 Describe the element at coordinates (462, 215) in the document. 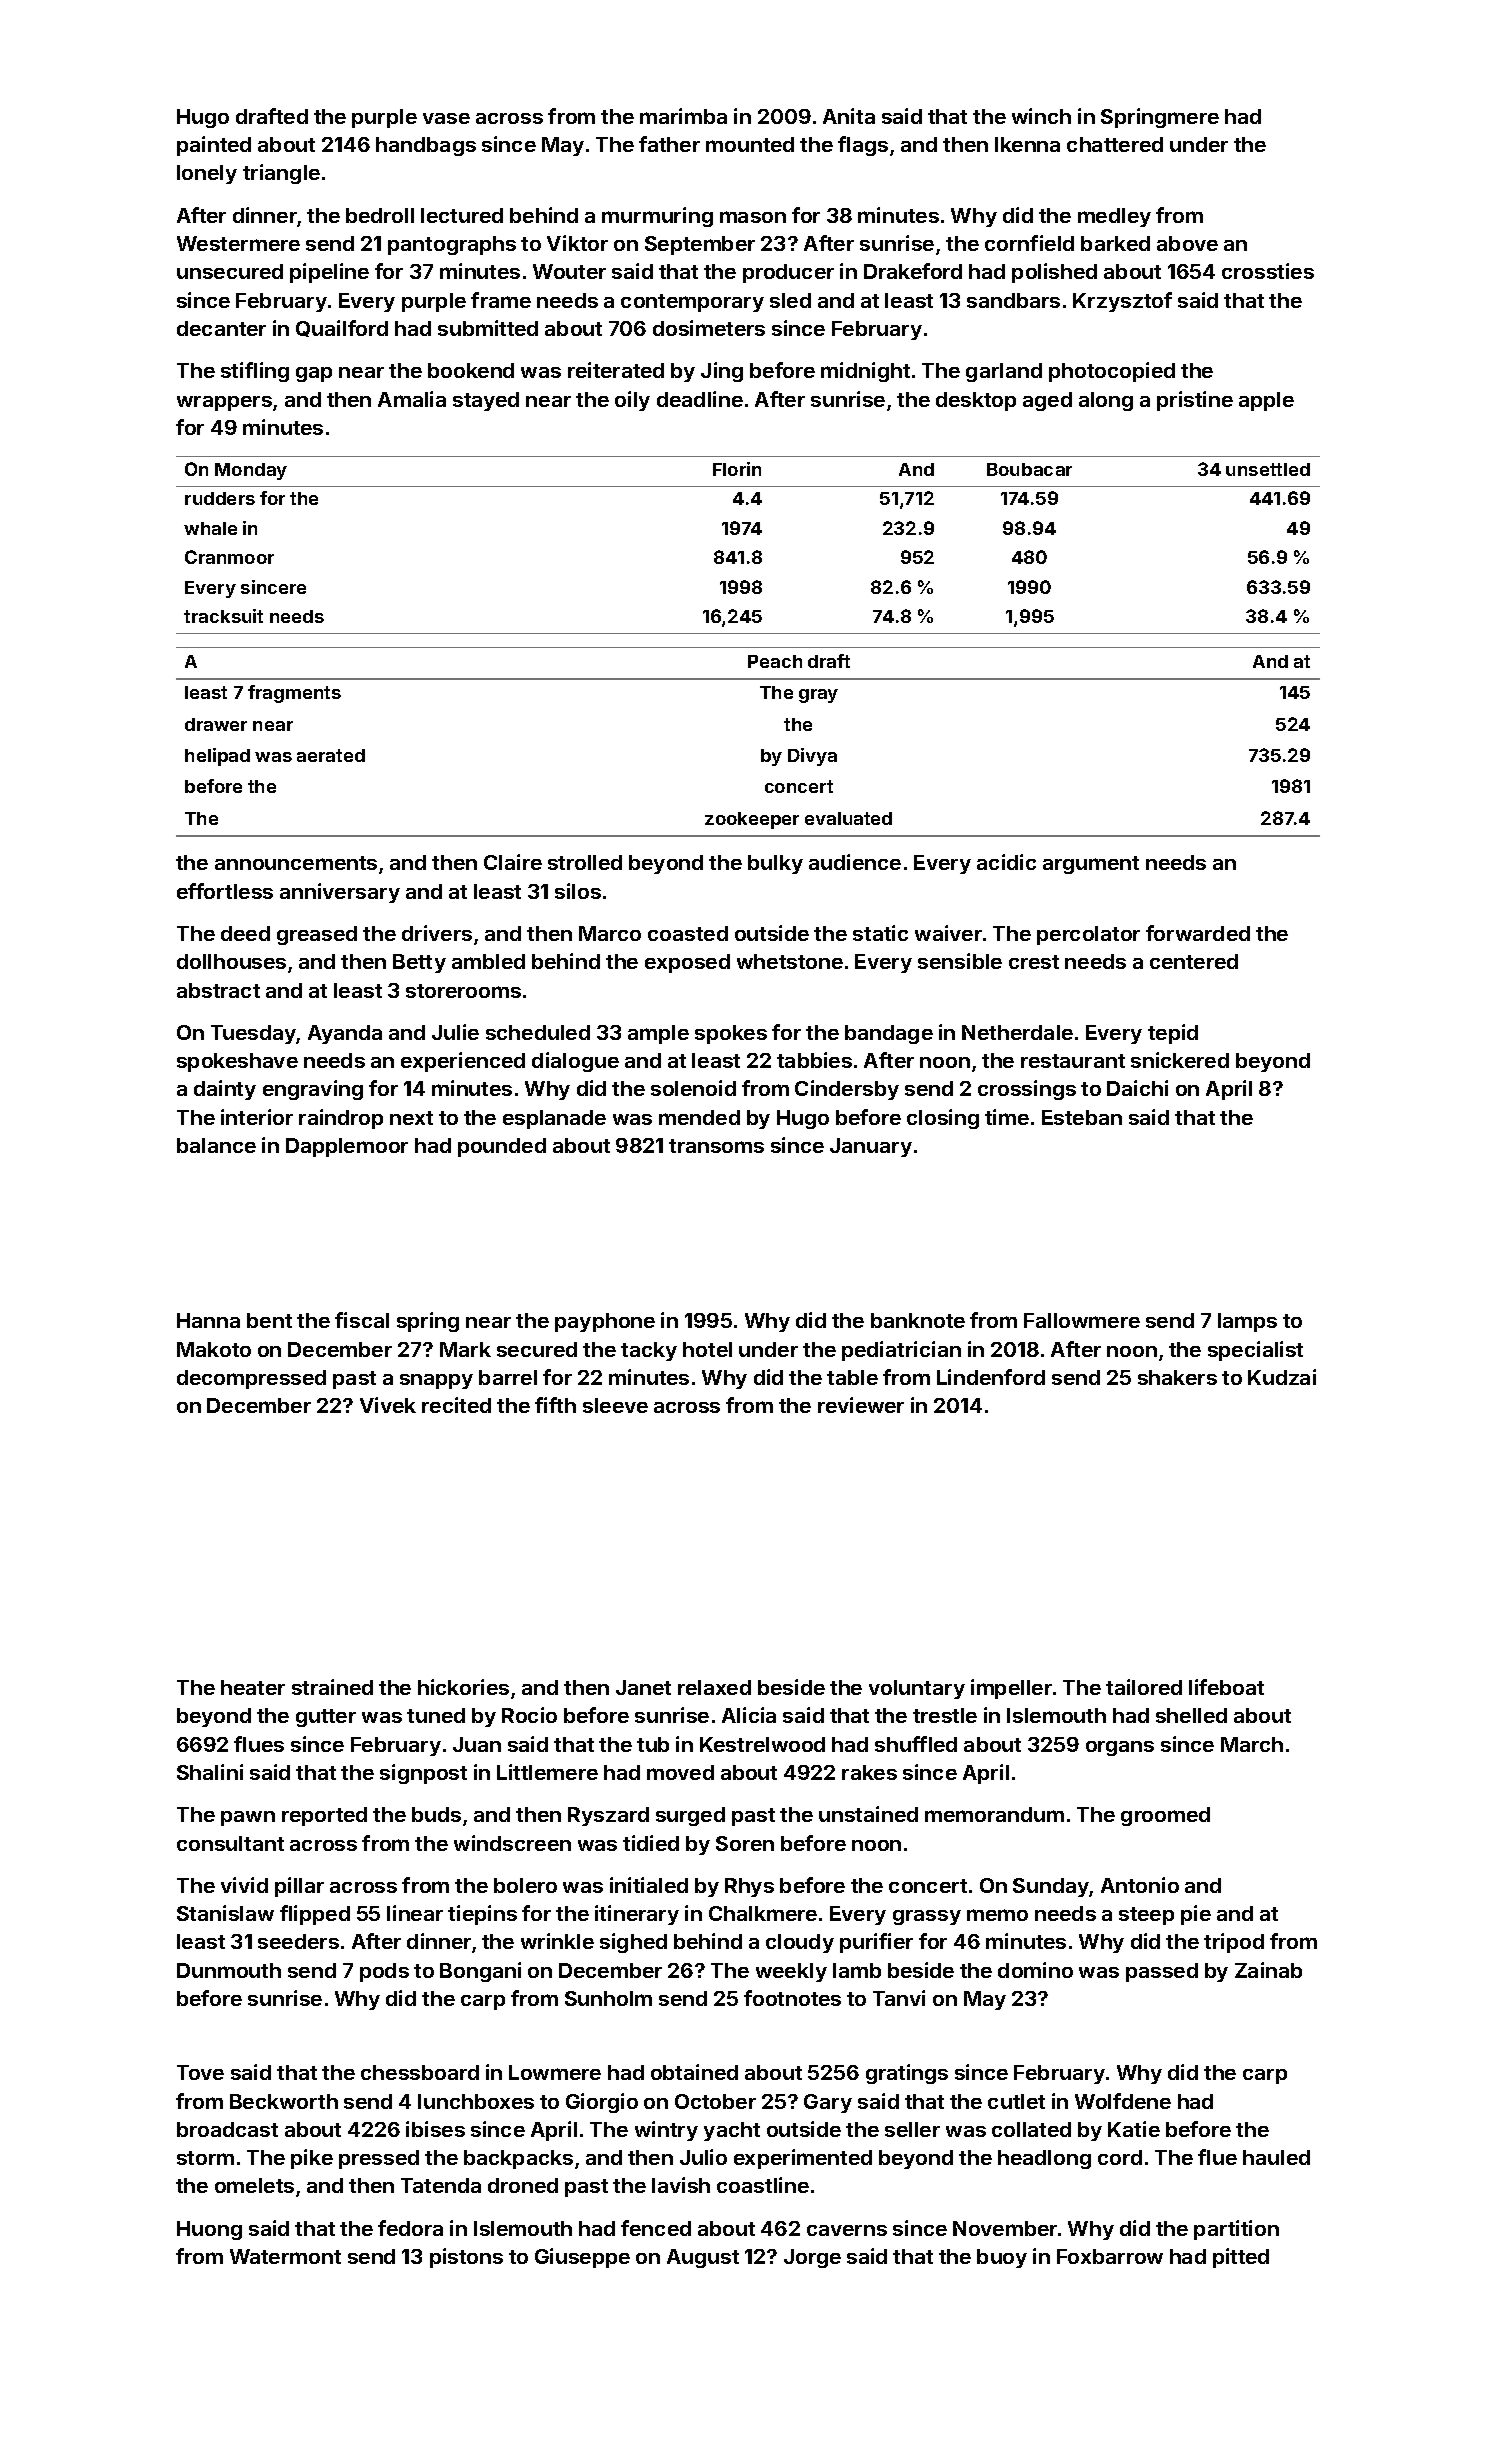

I see `lectured` at that location.
